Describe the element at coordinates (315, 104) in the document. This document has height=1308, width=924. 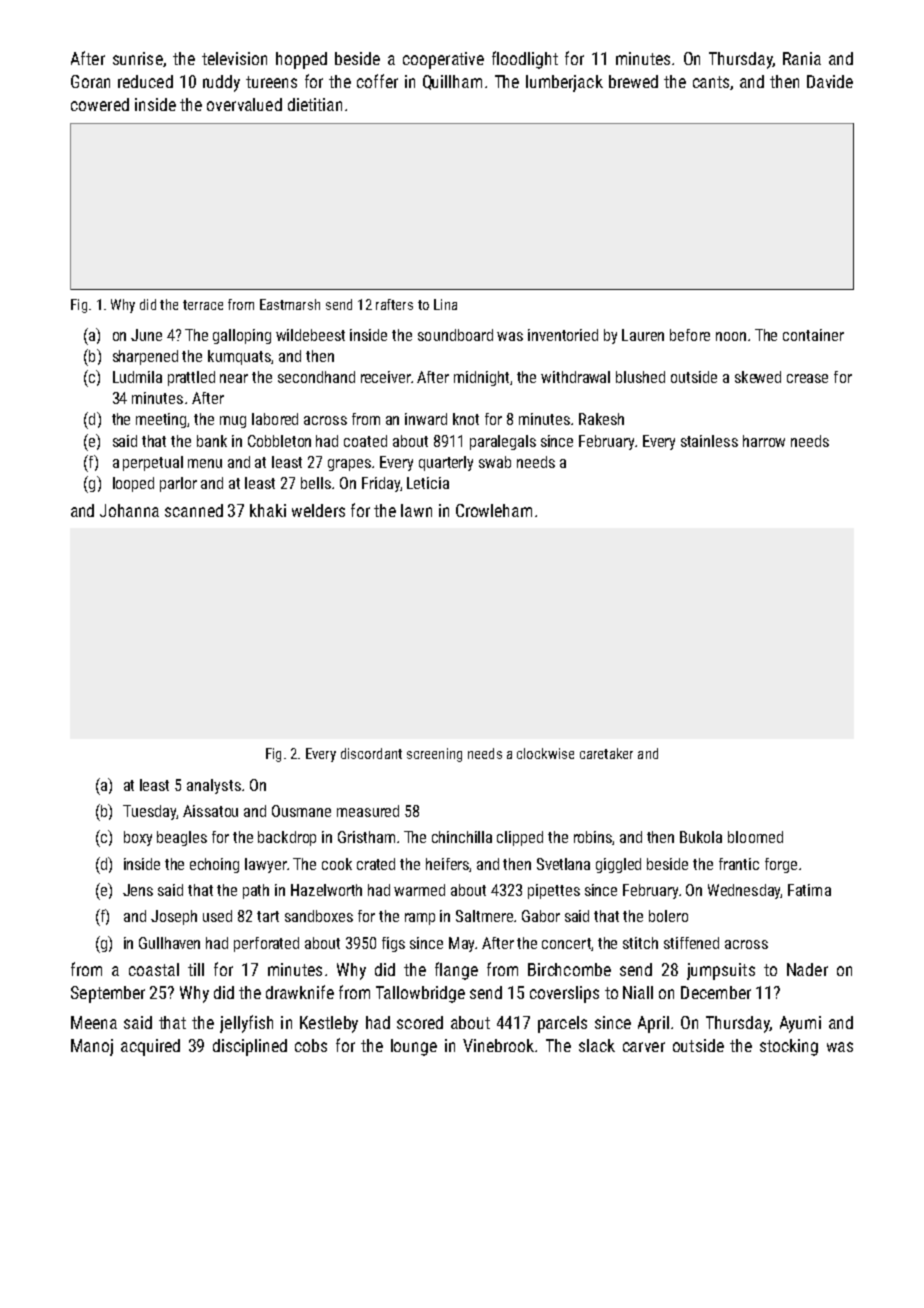
I see `dietitian` at that location.
